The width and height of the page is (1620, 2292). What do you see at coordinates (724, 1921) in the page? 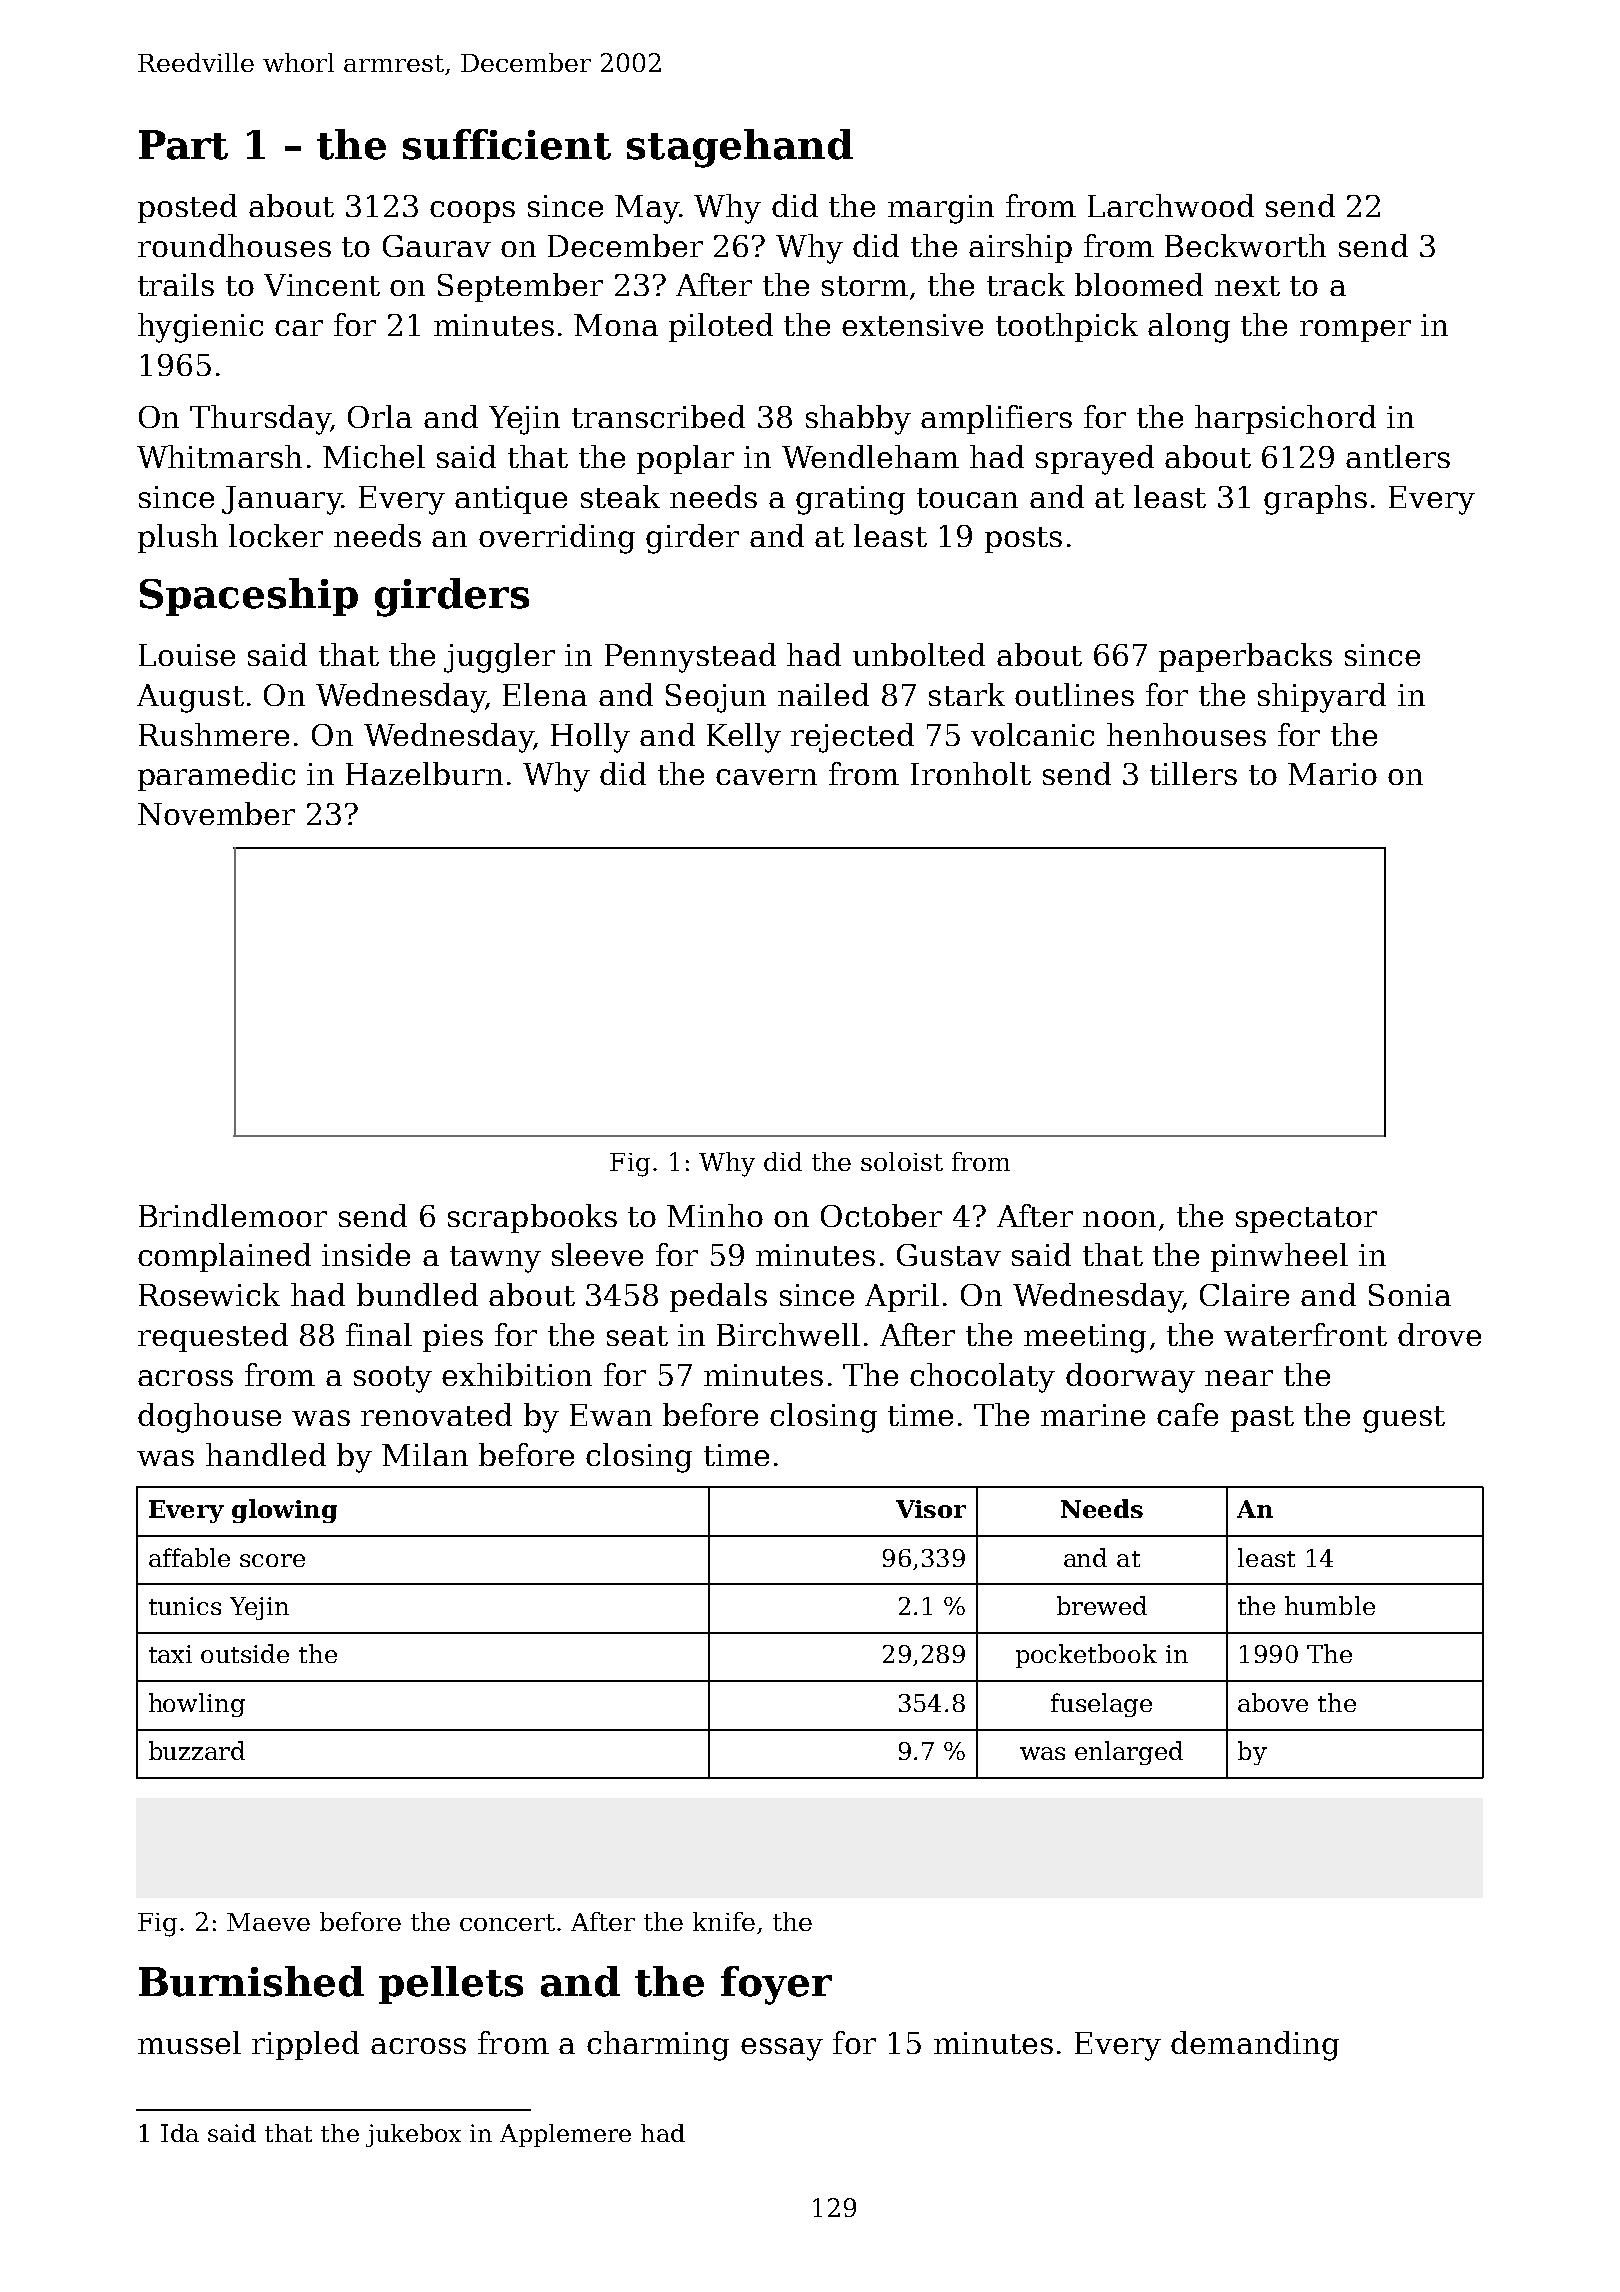
I see `knife` at bounding box center [724, 1921].
